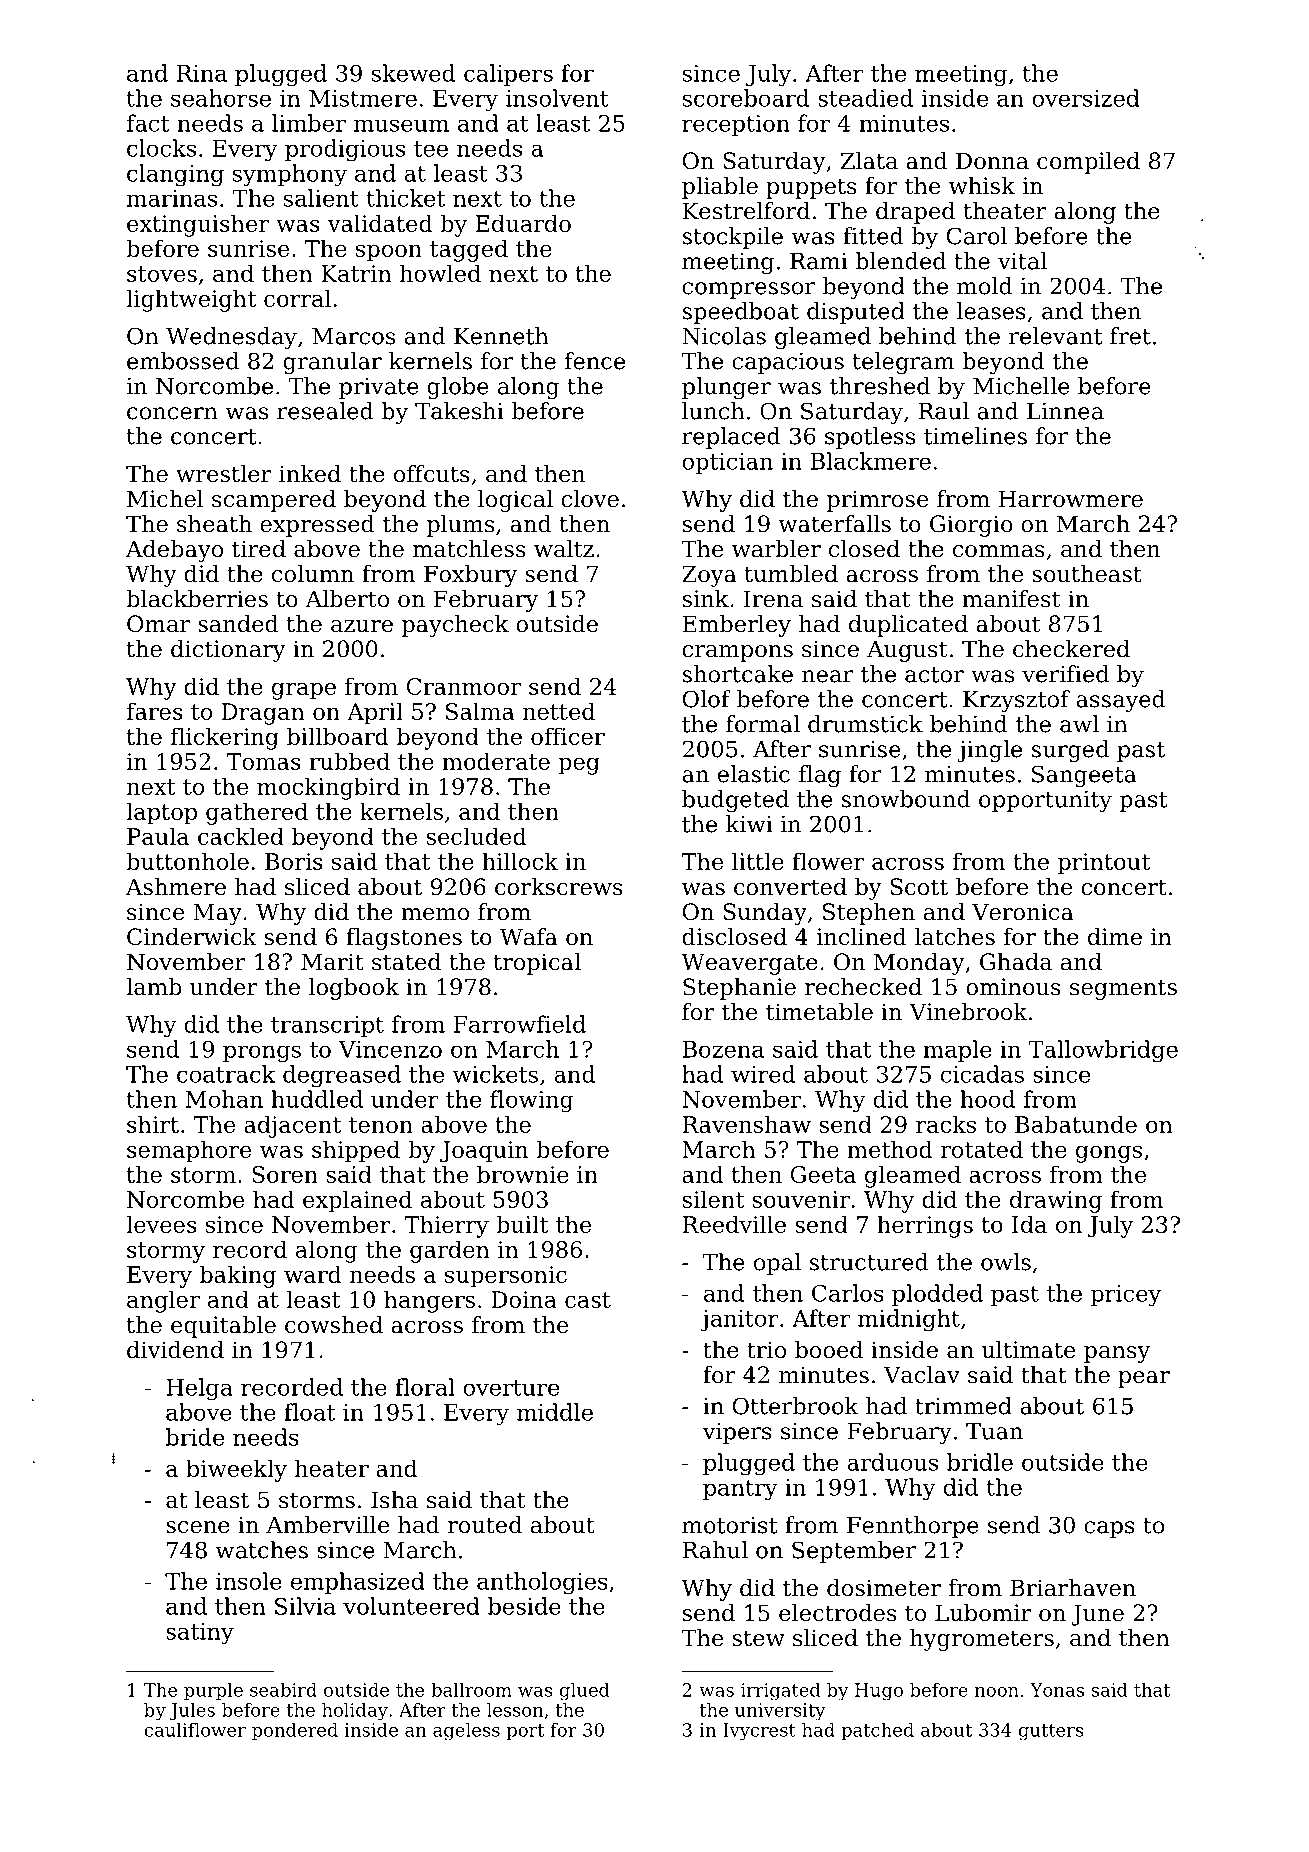 The width and height of the image is (1309, 1852). What do you see at coordinates (865, 98) in the image?
I see `steadied` at bounding box center [865, 98].
